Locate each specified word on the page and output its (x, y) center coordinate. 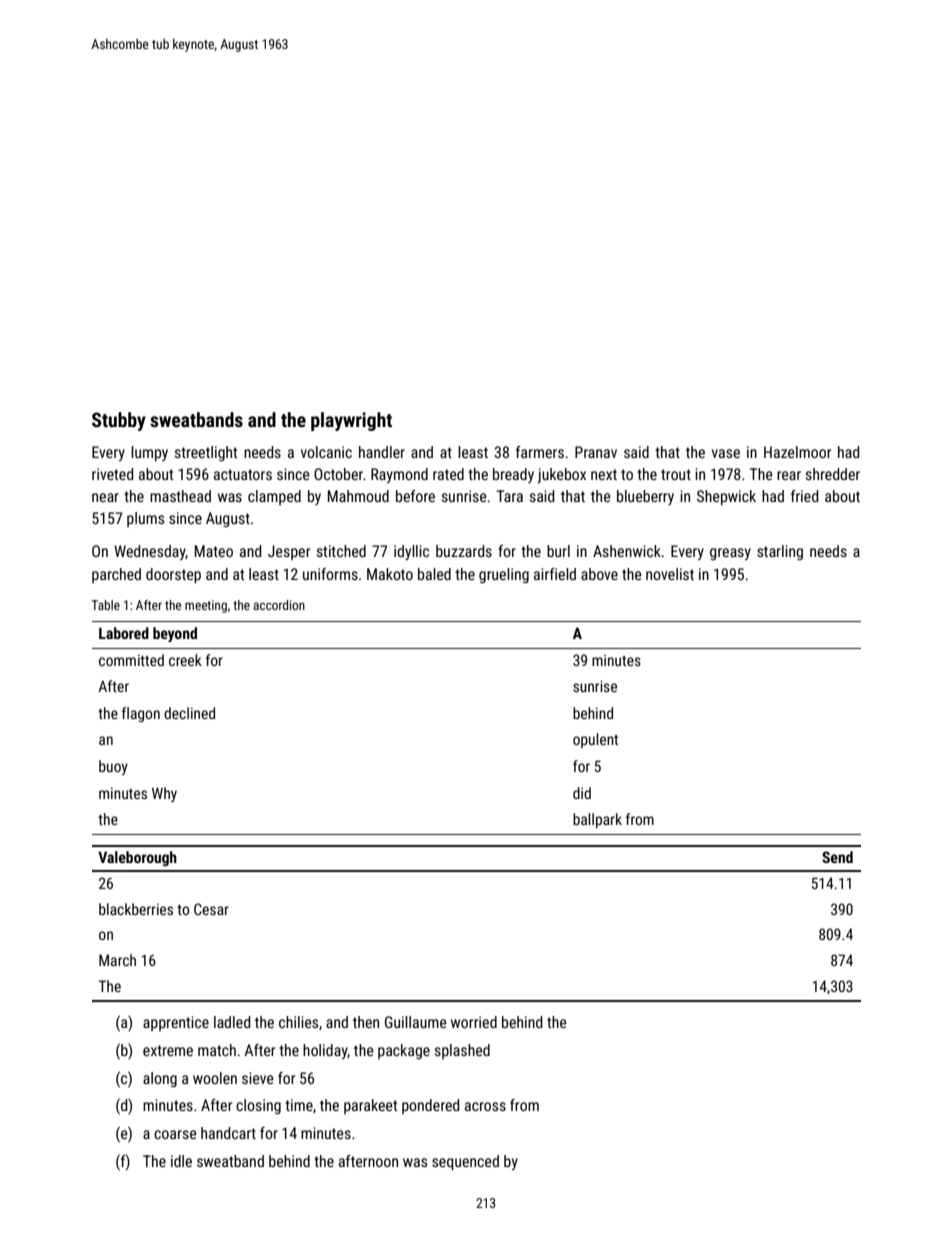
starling (780, 552)
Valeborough (137, 858)
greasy (730, 554)
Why (164, 794)
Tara (510, 496)
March (117, 960)
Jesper (289, 552)
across (485, 1106)
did (582, 793)
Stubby (119, 421)
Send (837, 857)
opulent (595, 740)
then (366, 1022)
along (160, 1079)
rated (448, 474)
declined (189, 713)
